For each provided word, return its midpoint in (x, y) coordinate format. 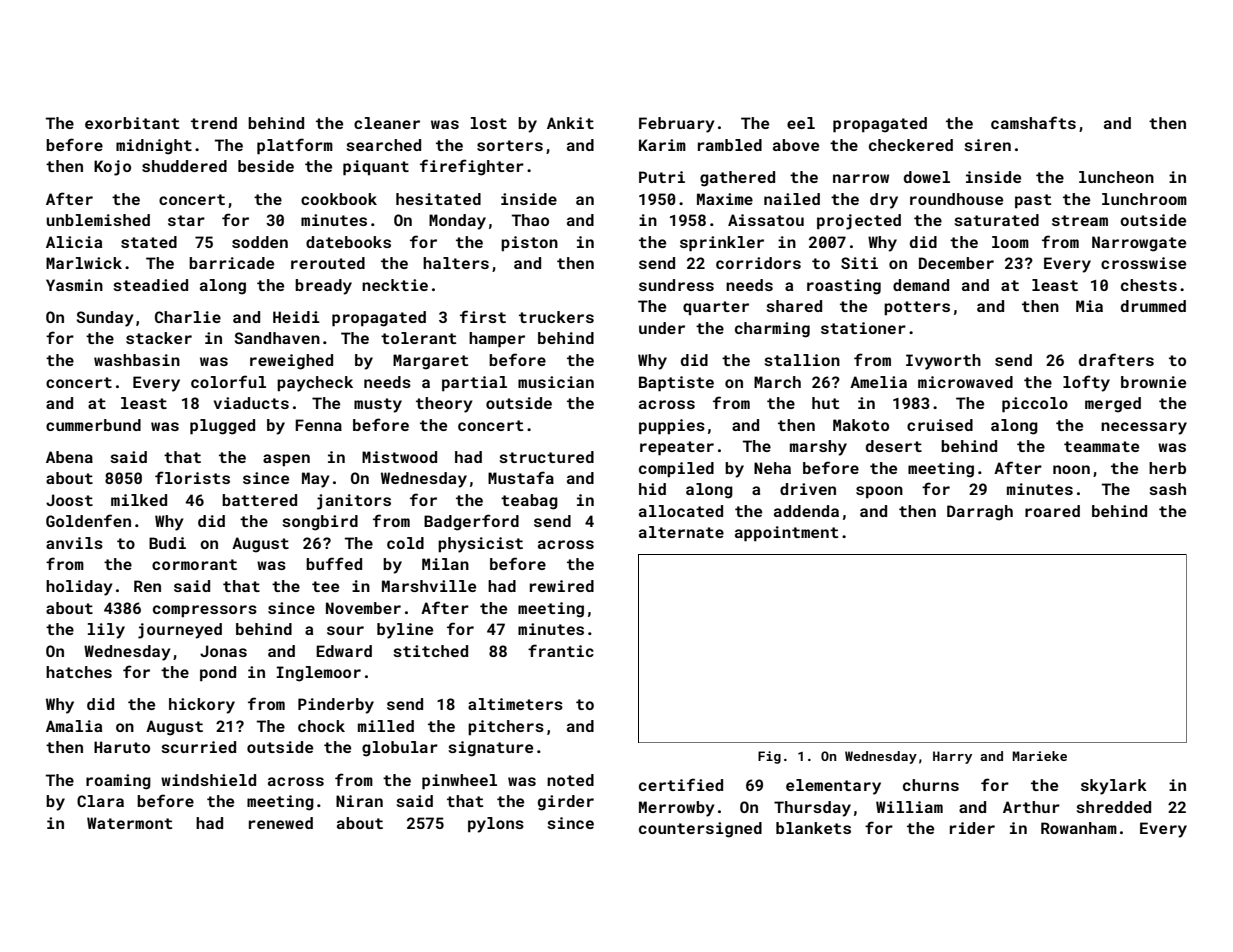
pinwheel (459, 782)
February (677, 125)
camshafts (1033, 122)
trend (214, 123)
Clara (100, 801)
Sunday (105, 319)
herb (1167, 468)
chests (1149, 285)
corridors (758, 263)
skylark (1114, 787)
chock (321, 726)
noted (570, 780)
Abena (69, 457)
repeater (677, 448)
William (909, 807)
